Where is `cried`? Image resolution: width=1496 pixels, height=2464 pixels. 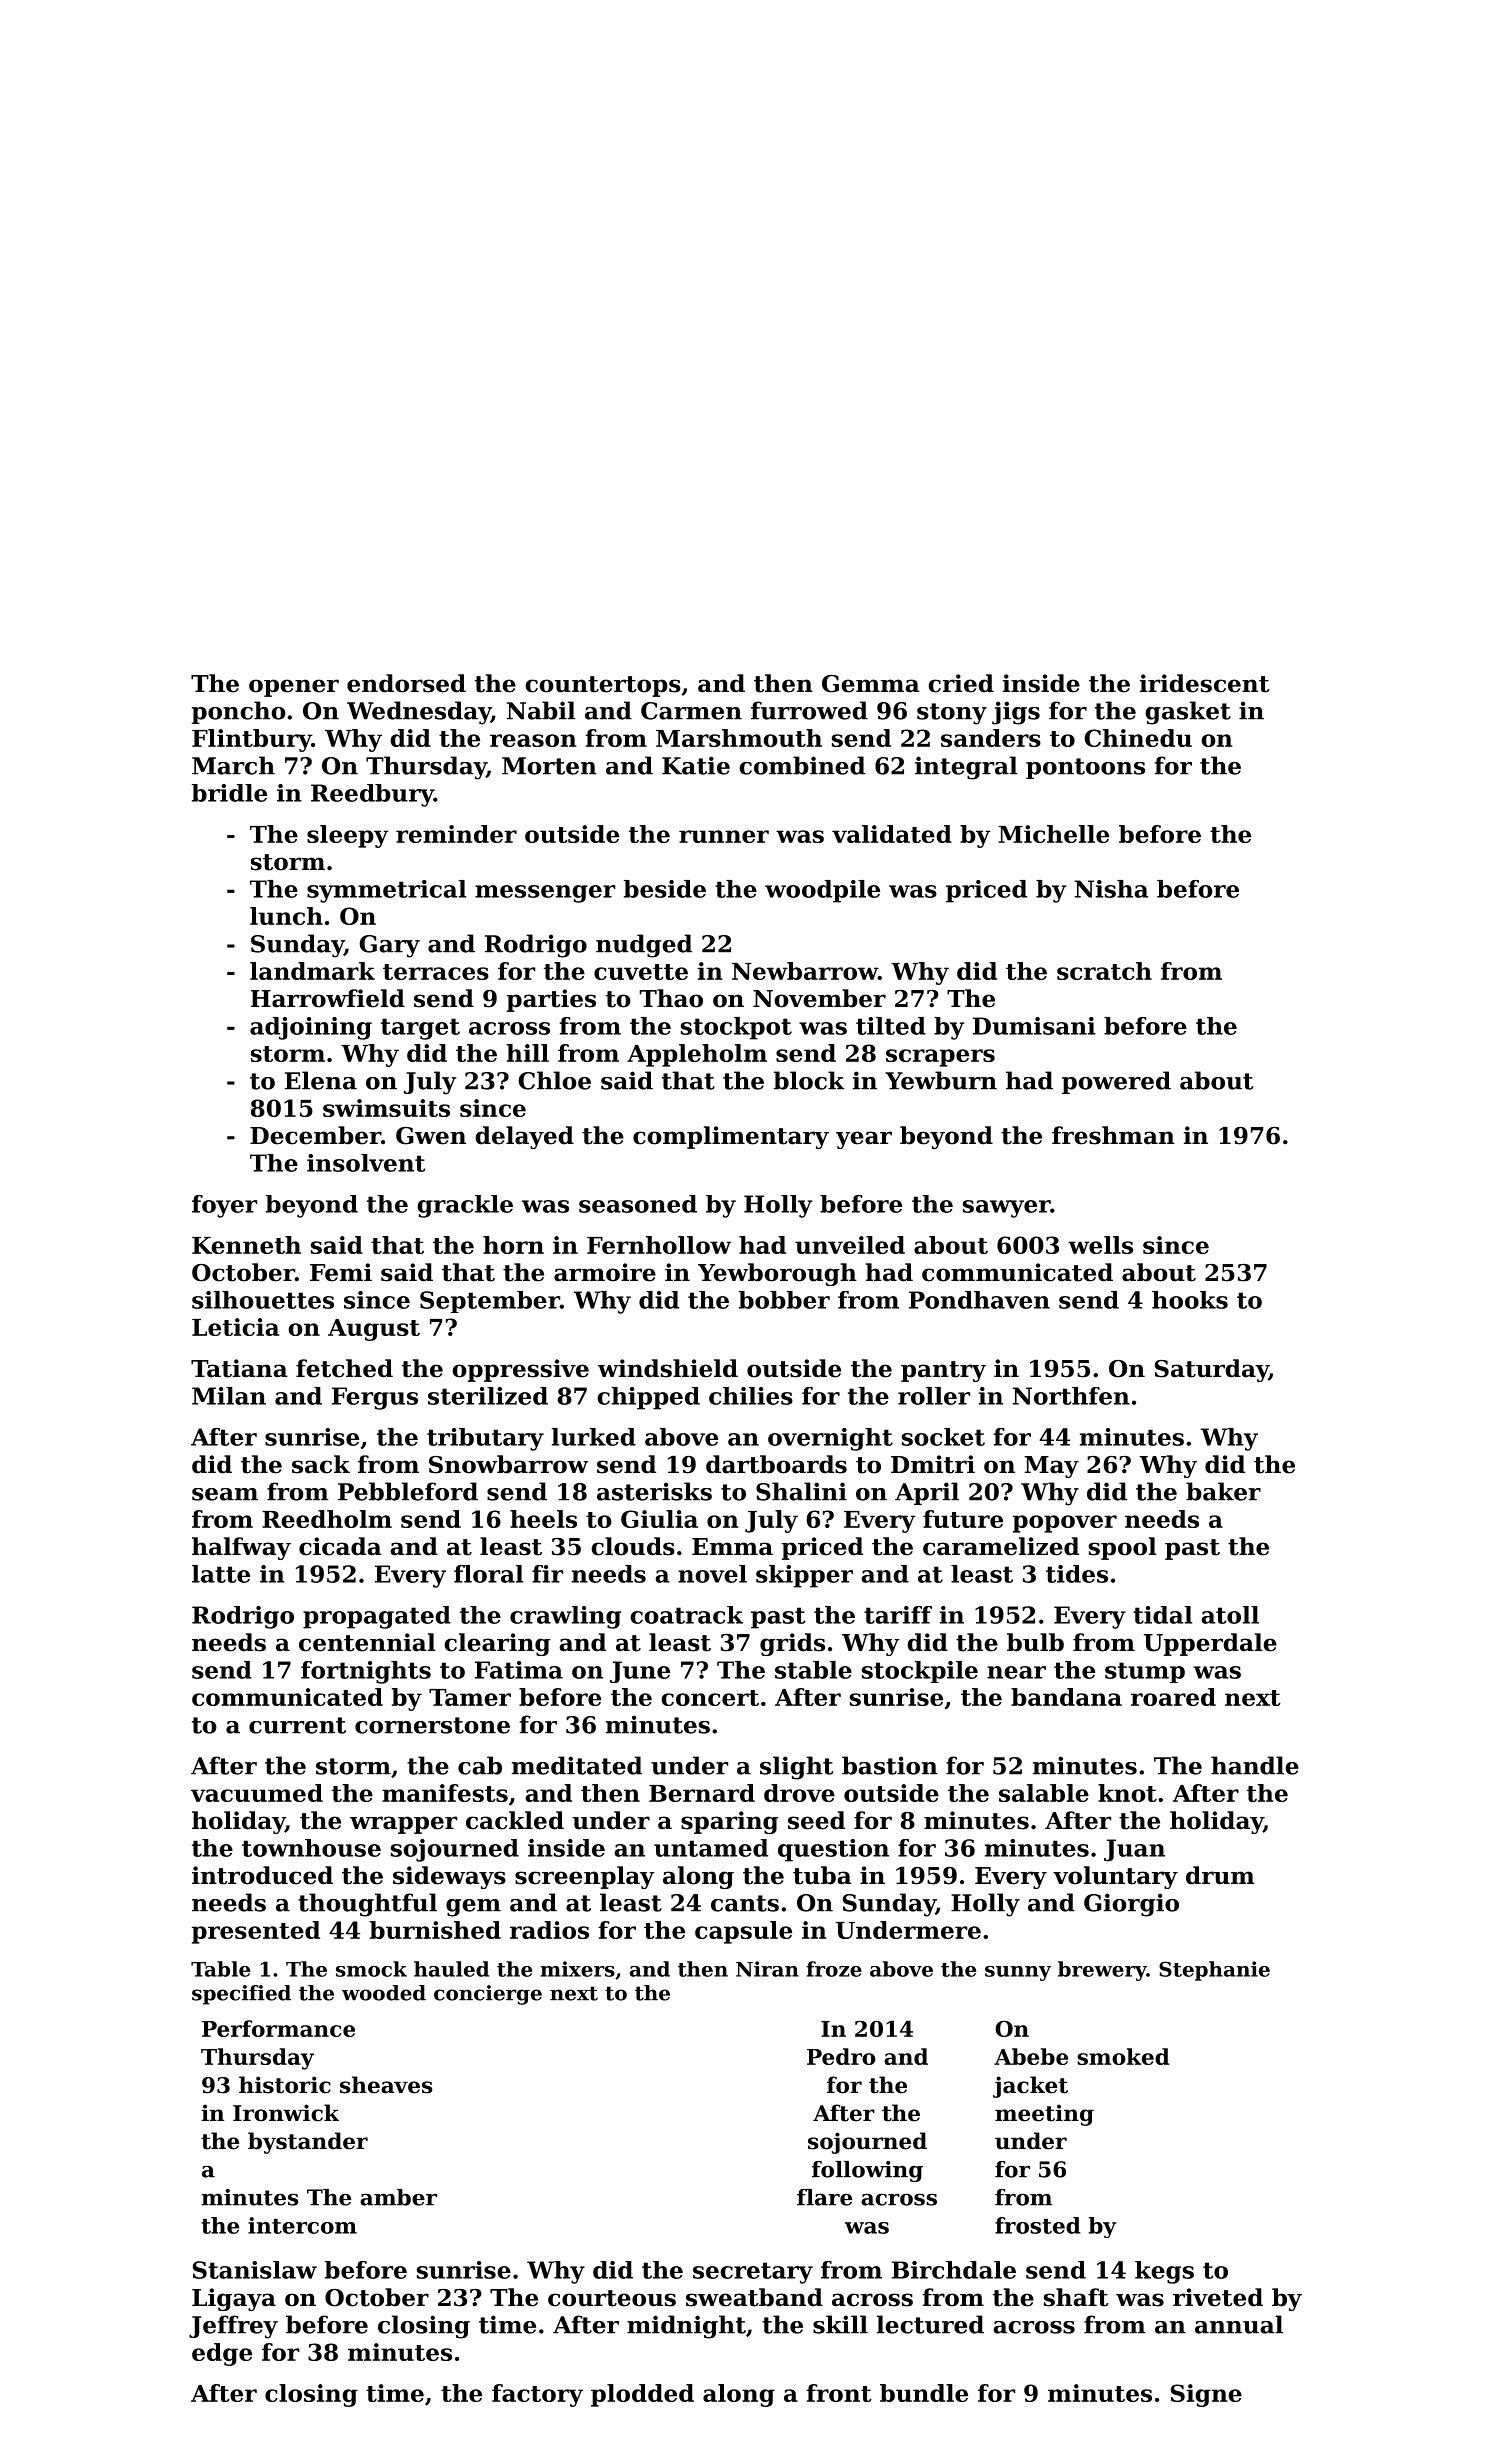
cried is located at coordinates (961, 683).
